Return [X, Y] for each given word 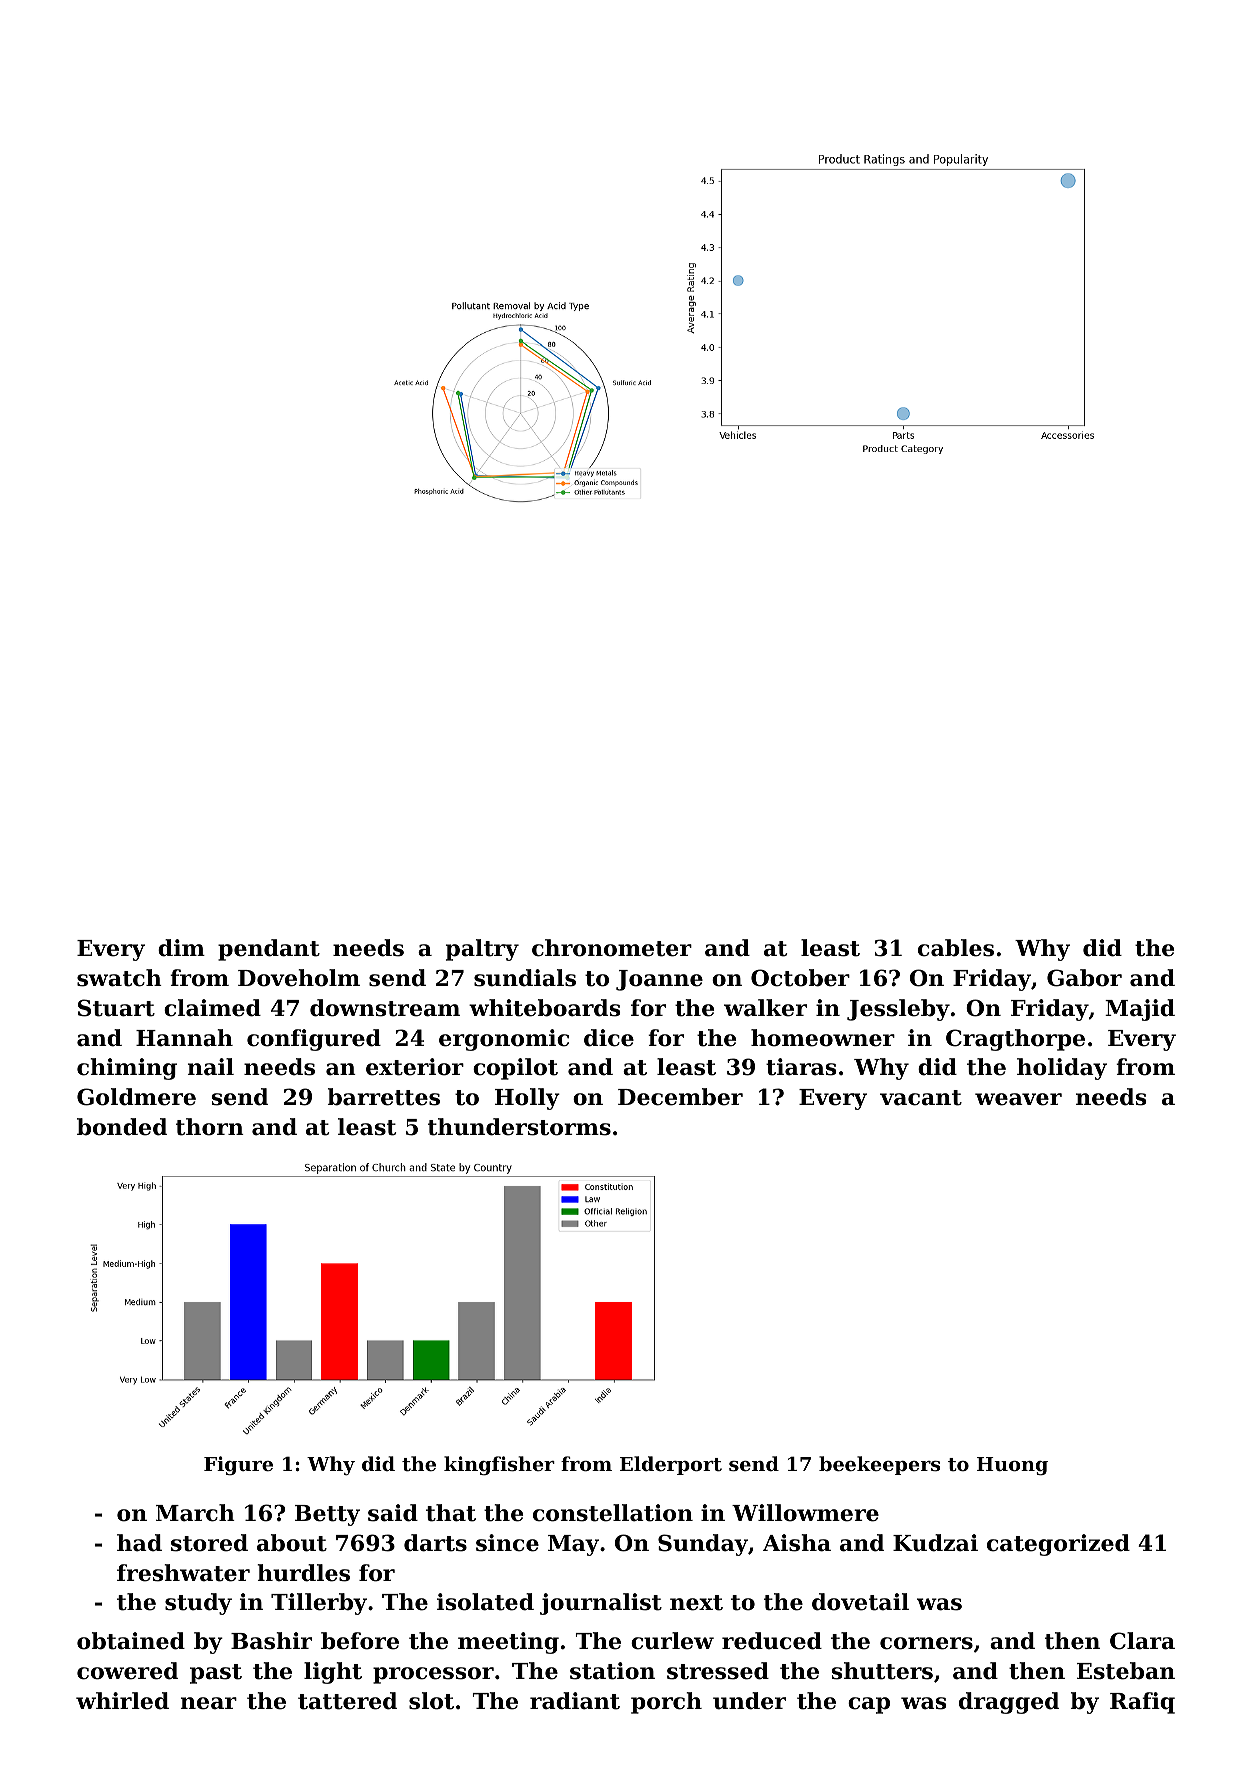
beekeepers [879, 1465]
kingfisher [499, 1465]
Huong [1012, 1466]
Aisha [797, 1543]
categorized [1058, 1545]
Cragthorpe [1015, 1040]
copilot [515, 1069]
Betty [327, 1515]
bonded [122, 1127]
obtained [131, 1641]
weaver [1018, 1099]
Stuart [116, 1008]
